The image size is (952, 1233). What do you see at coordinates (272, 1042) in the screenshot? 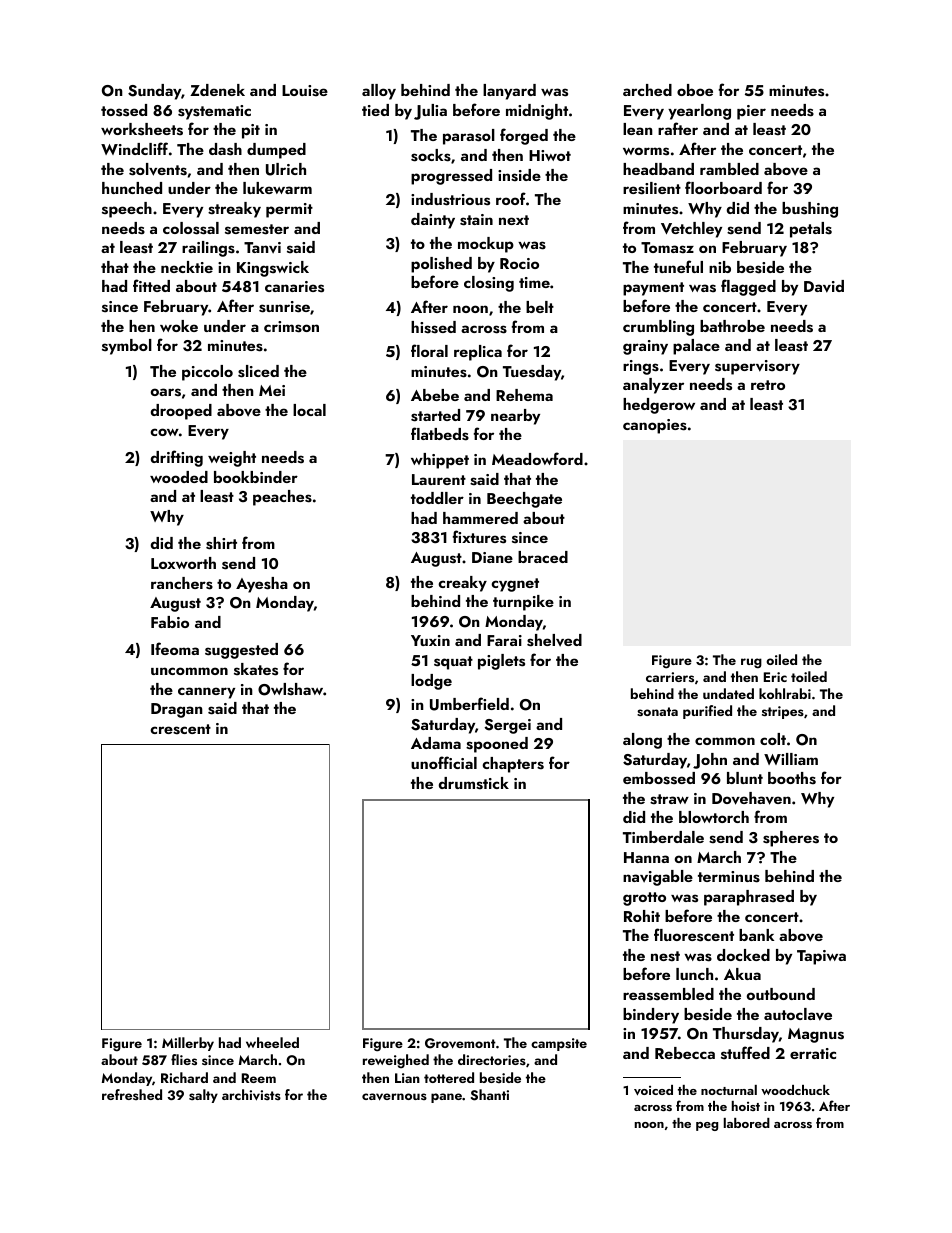
I see `wheeled` at bounding box center [272, 1042].
